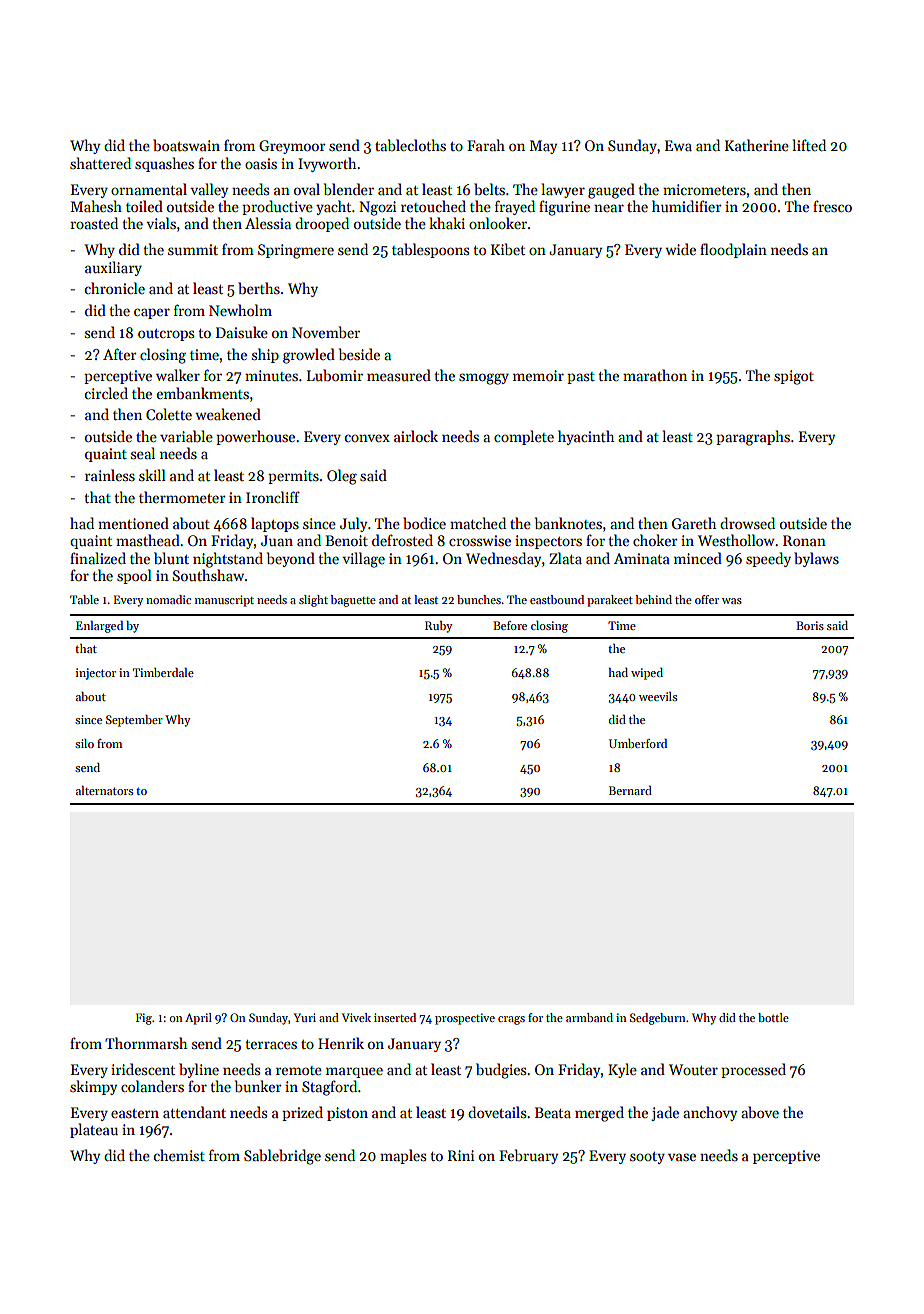 This page has height=1314, width=924. What do you see at coordinates (630, 790) in the page?
I see `Bernard` at bounding box center [630, 790].
